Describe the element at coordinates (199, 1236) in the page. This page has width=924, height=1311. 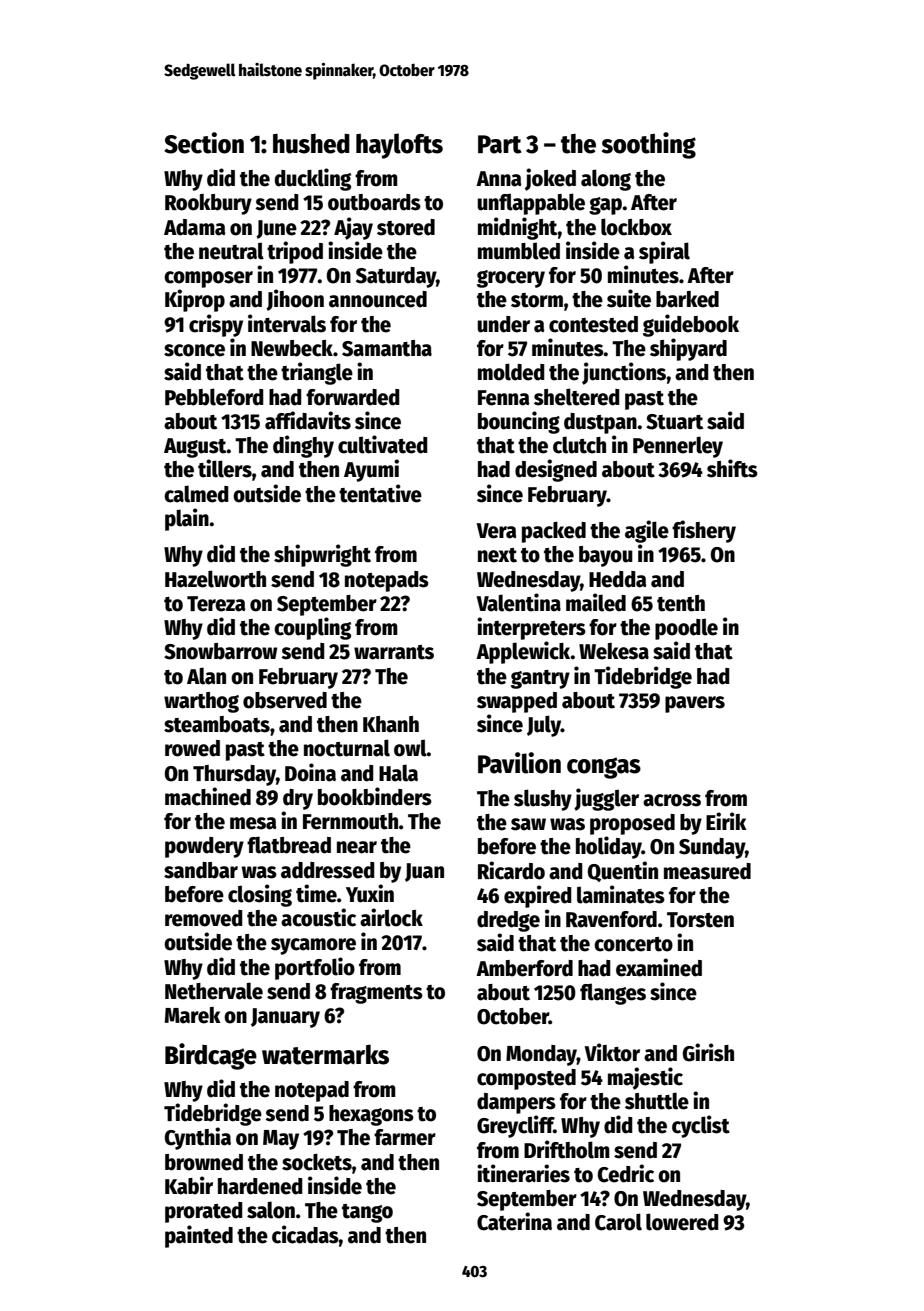
I see `painted` at that location.
